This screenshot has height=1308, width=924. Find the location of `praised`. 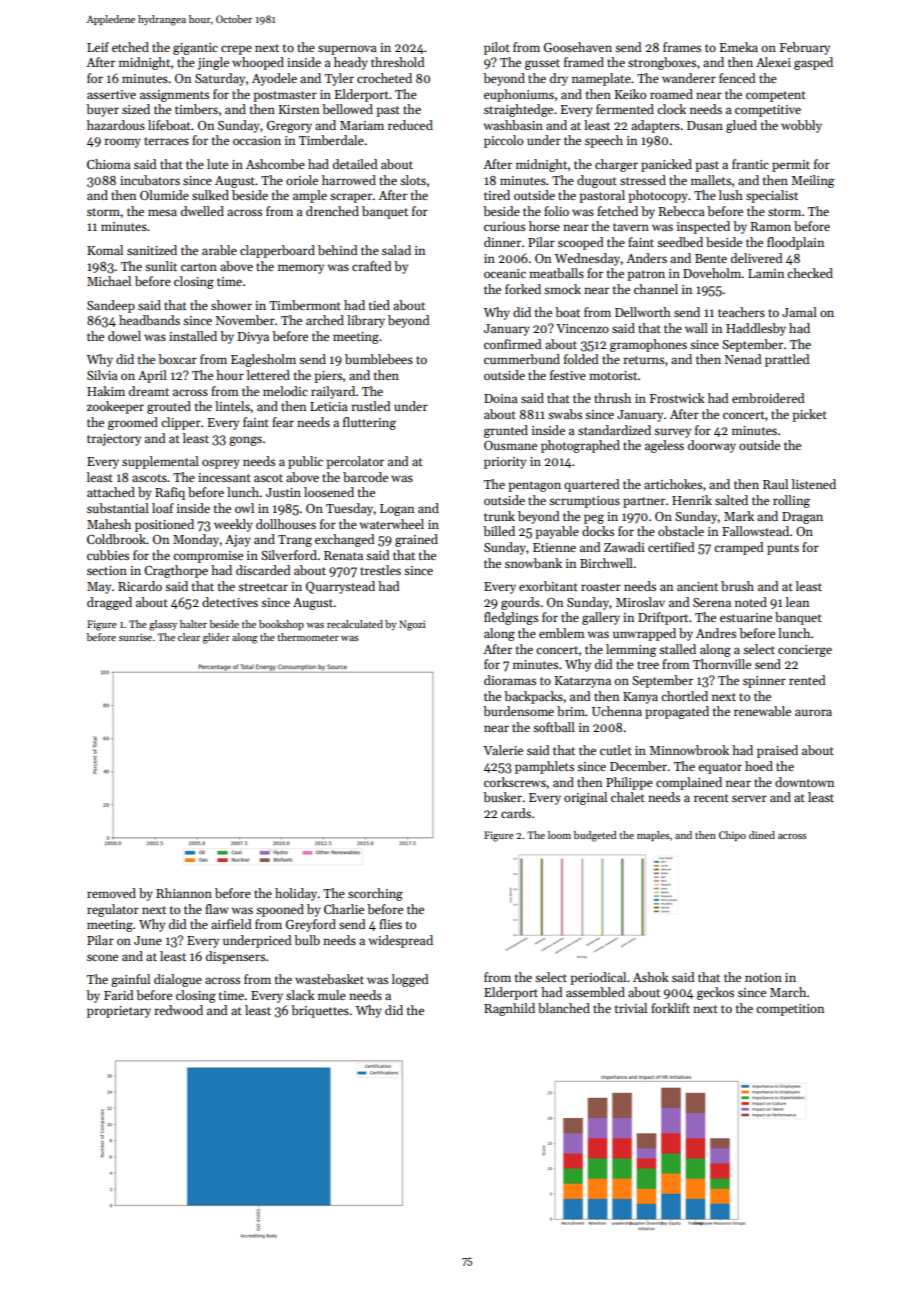

praised is located at coordinates (777, 751).
